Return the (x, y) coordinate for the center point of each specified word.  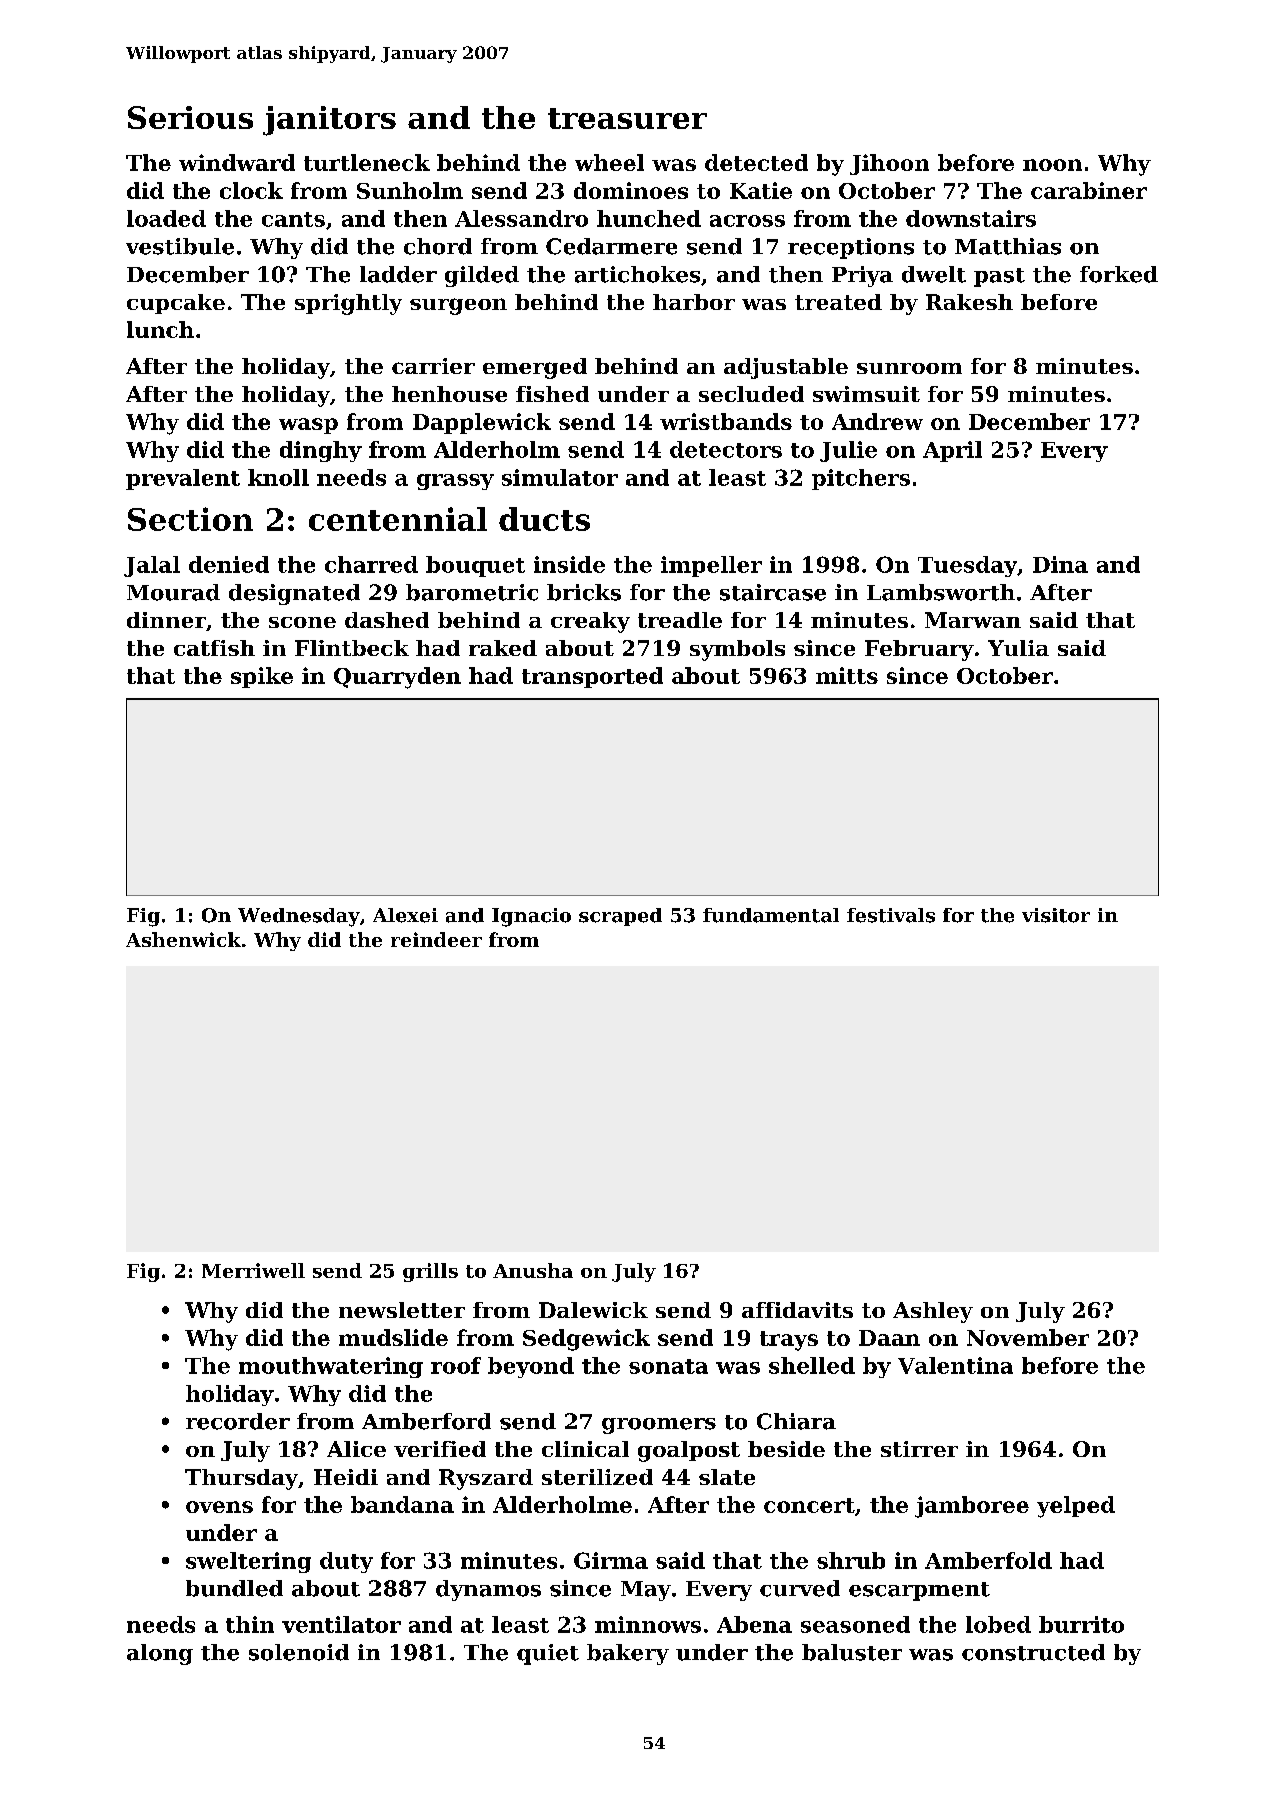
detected (756, 162)
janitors (329, 121)
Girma (611, 1560)
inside (569, 564)
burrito (1081, 1624)
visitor (1056, 915)
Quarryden (397, 678)
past (999, 277)
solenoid (299, 1652)
